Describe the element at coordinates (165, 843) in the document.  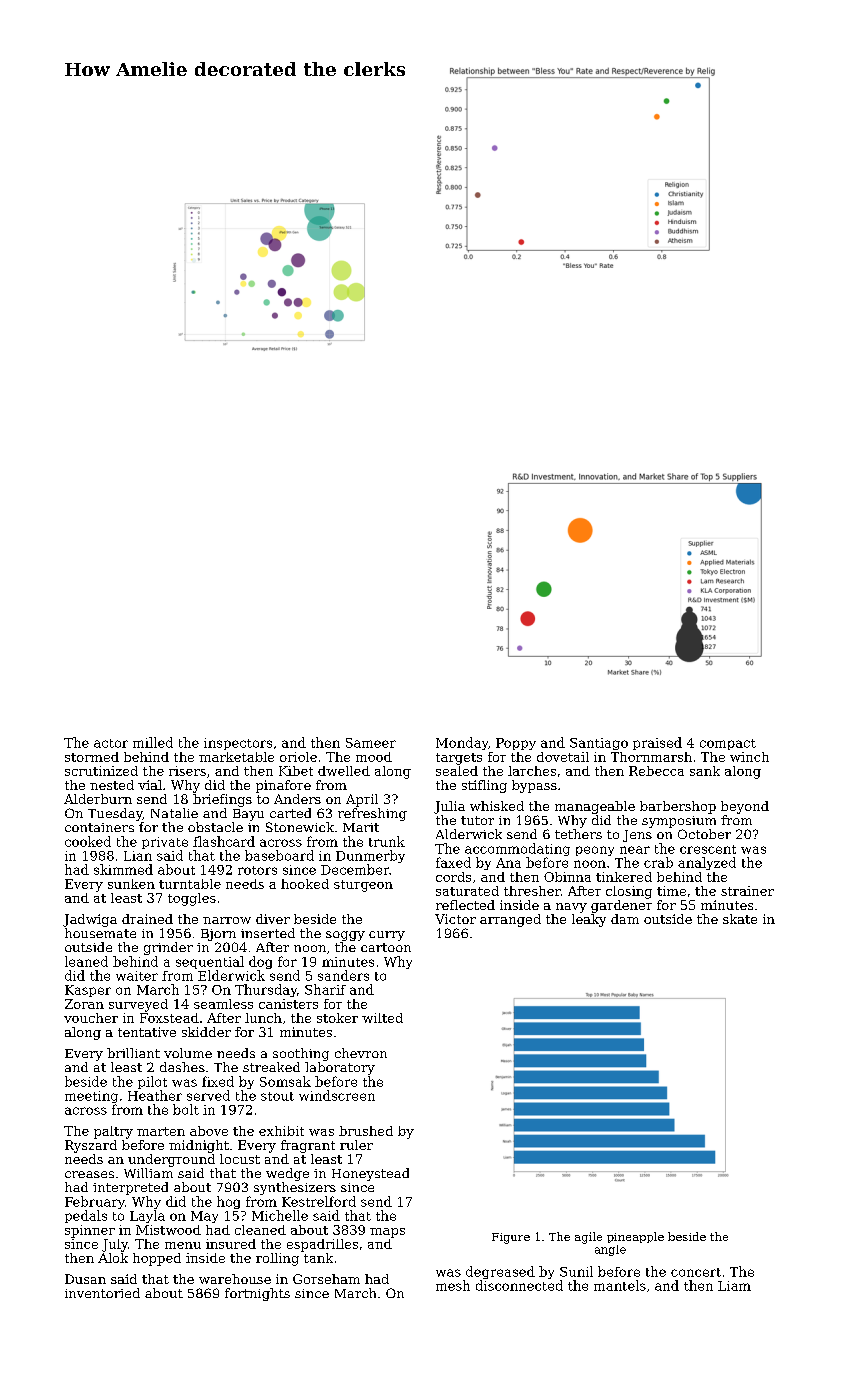
I see `private` at that location.
